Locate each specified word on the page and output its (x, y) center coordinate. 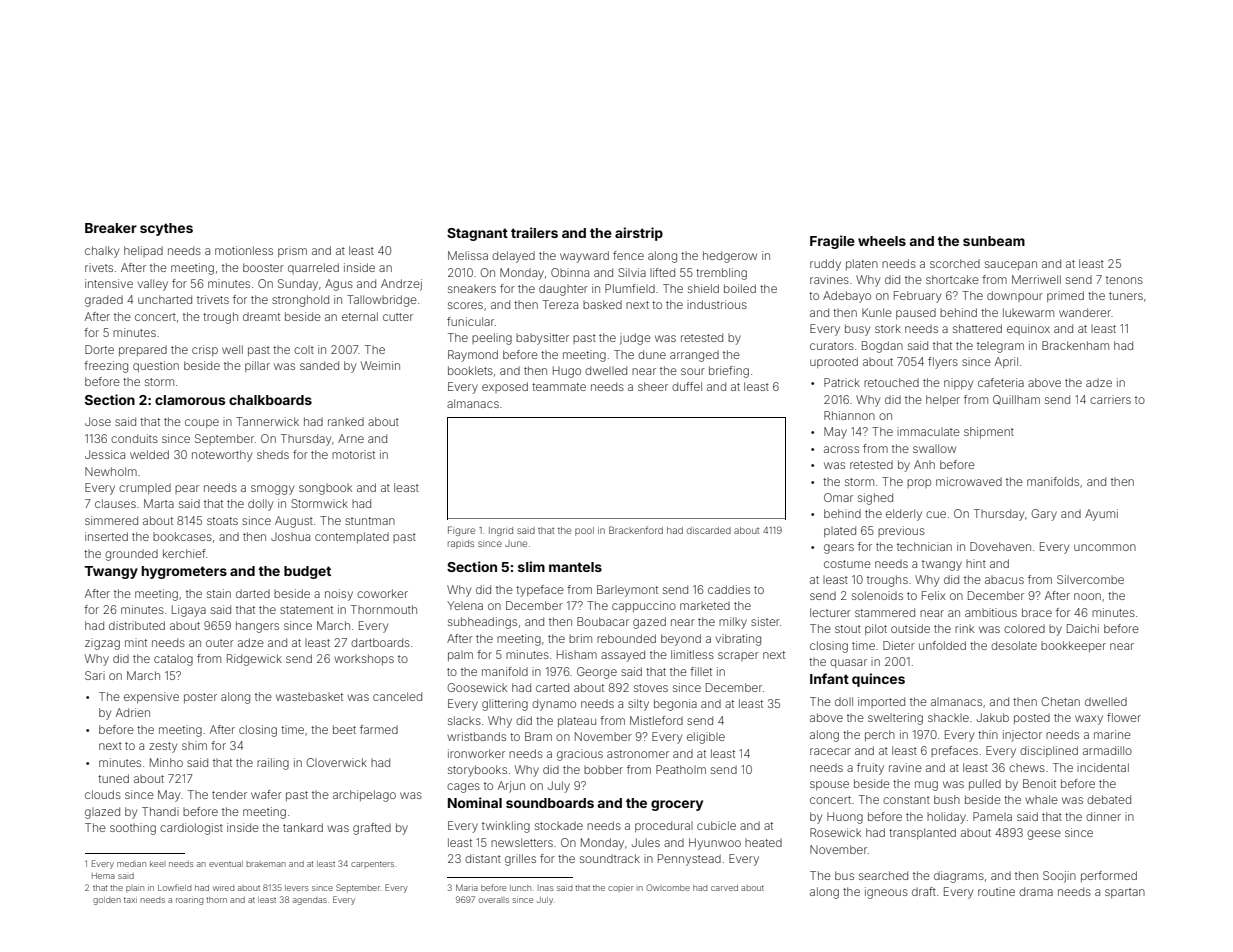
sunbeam (994, 241)
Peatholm (681, 769)
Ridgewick (254, 660)
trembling (721, 274)
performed (1109, 876)
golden (107, 901)
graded (104, 301)
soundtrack (610, 858)
